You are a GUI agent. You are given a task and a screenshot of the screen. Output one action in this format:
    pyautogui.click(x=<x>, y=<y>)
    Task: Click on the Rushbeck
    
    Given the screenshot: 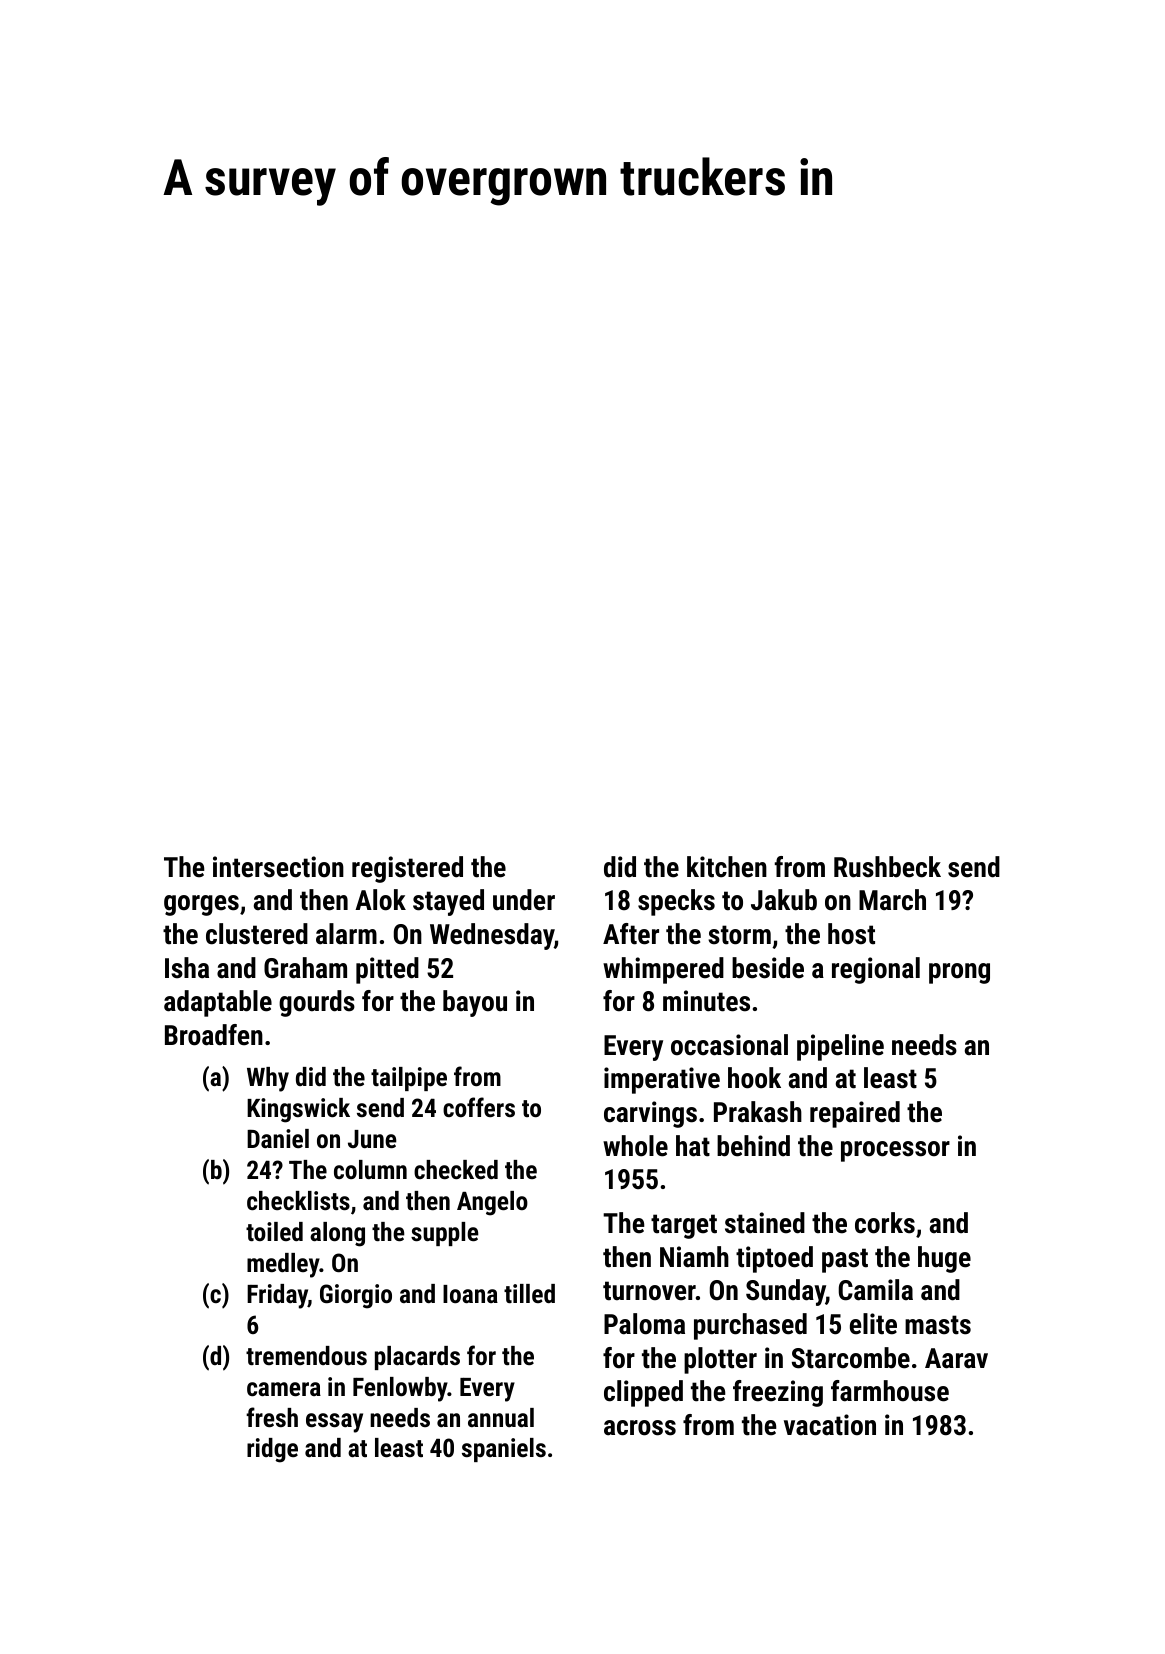 What is the action you would take?
    pyautogui.click(x=887, y=867)
